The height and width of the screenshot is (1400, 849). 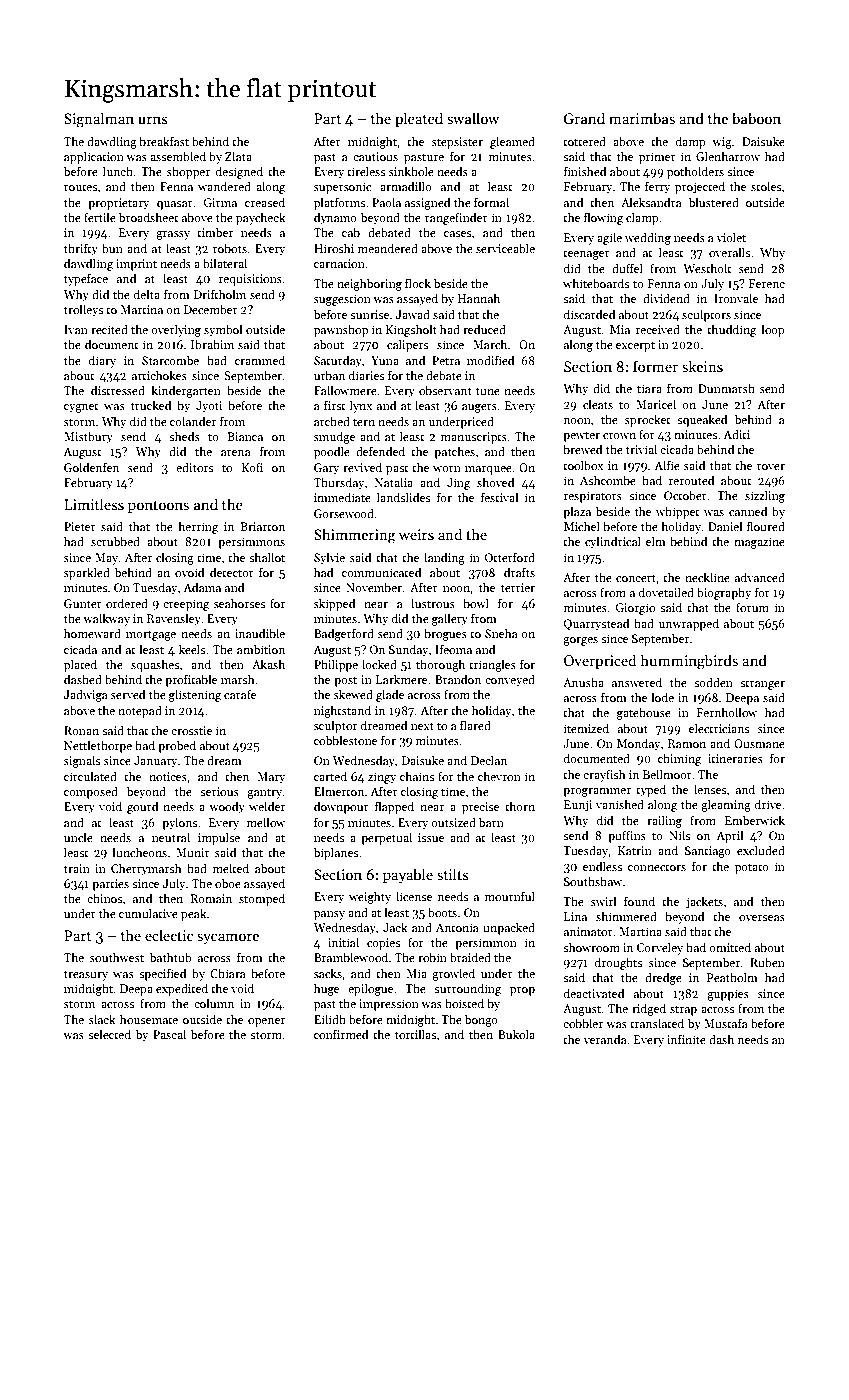 What do you see at coordinates (457, 143) in the screenshot?
I see `stepsister` at bounding box center [457, 143].
